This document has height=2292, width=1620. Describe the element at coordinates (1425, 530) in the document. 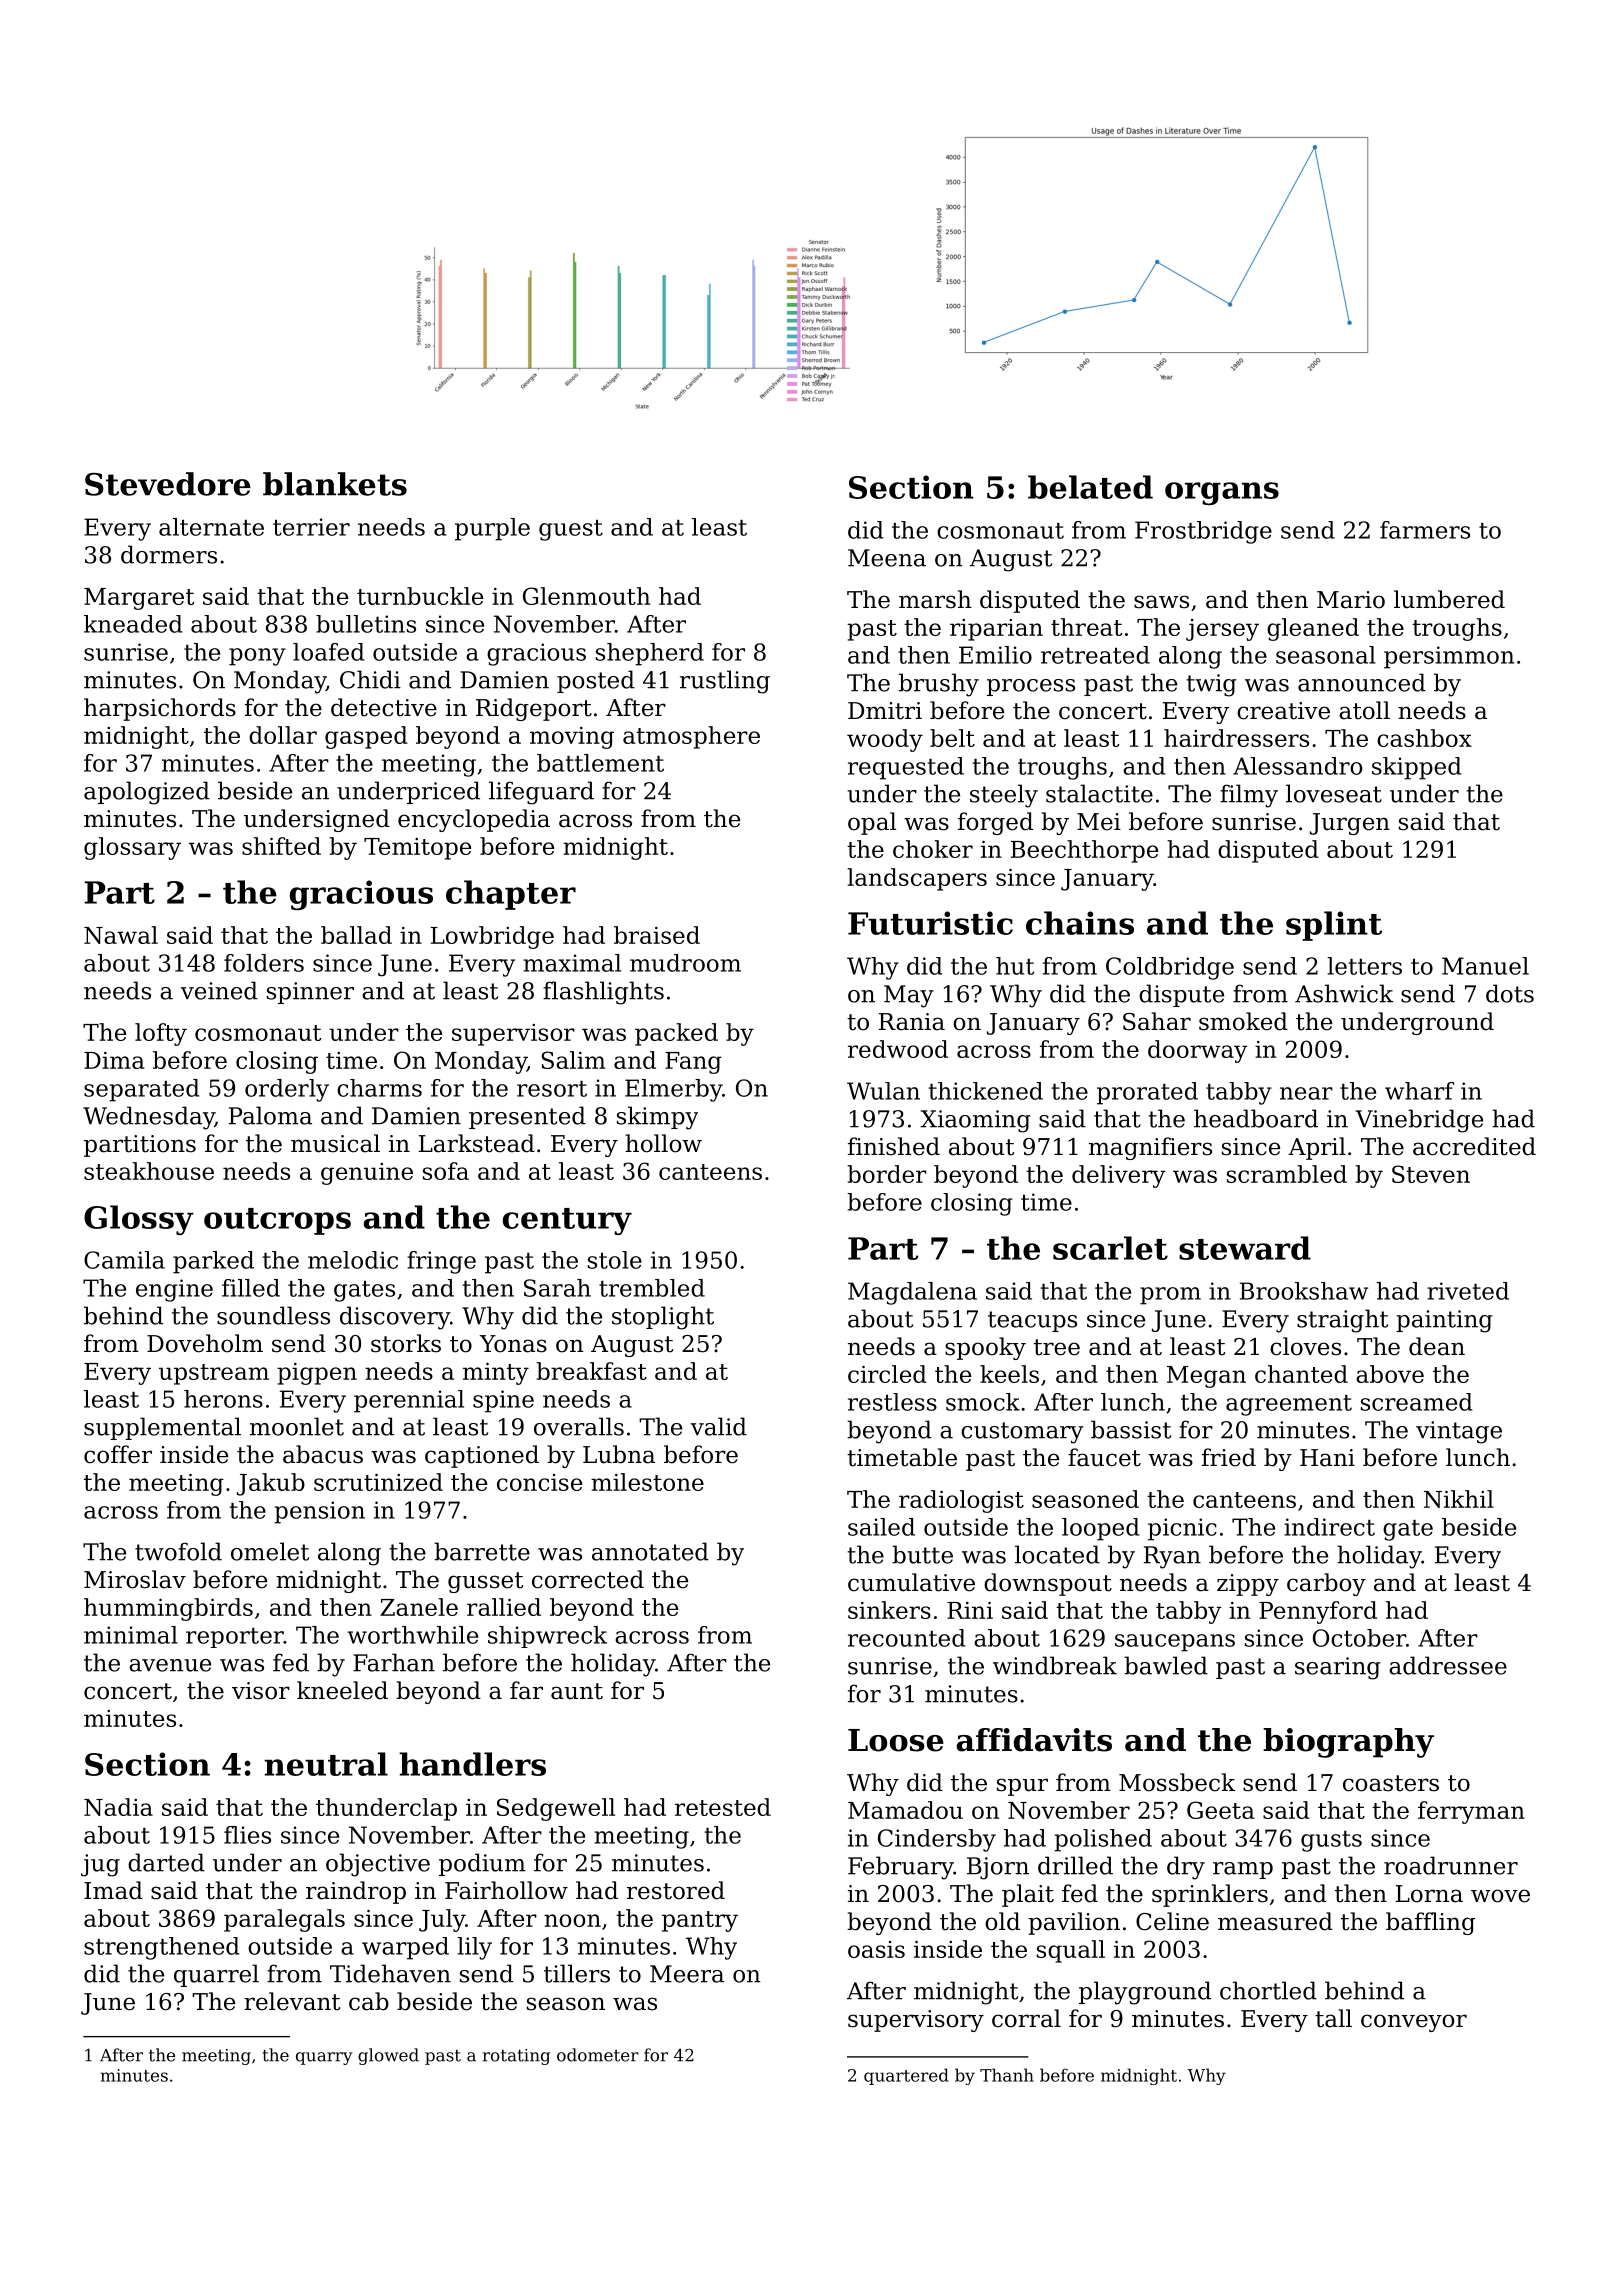

I see `farmers` at that location.
